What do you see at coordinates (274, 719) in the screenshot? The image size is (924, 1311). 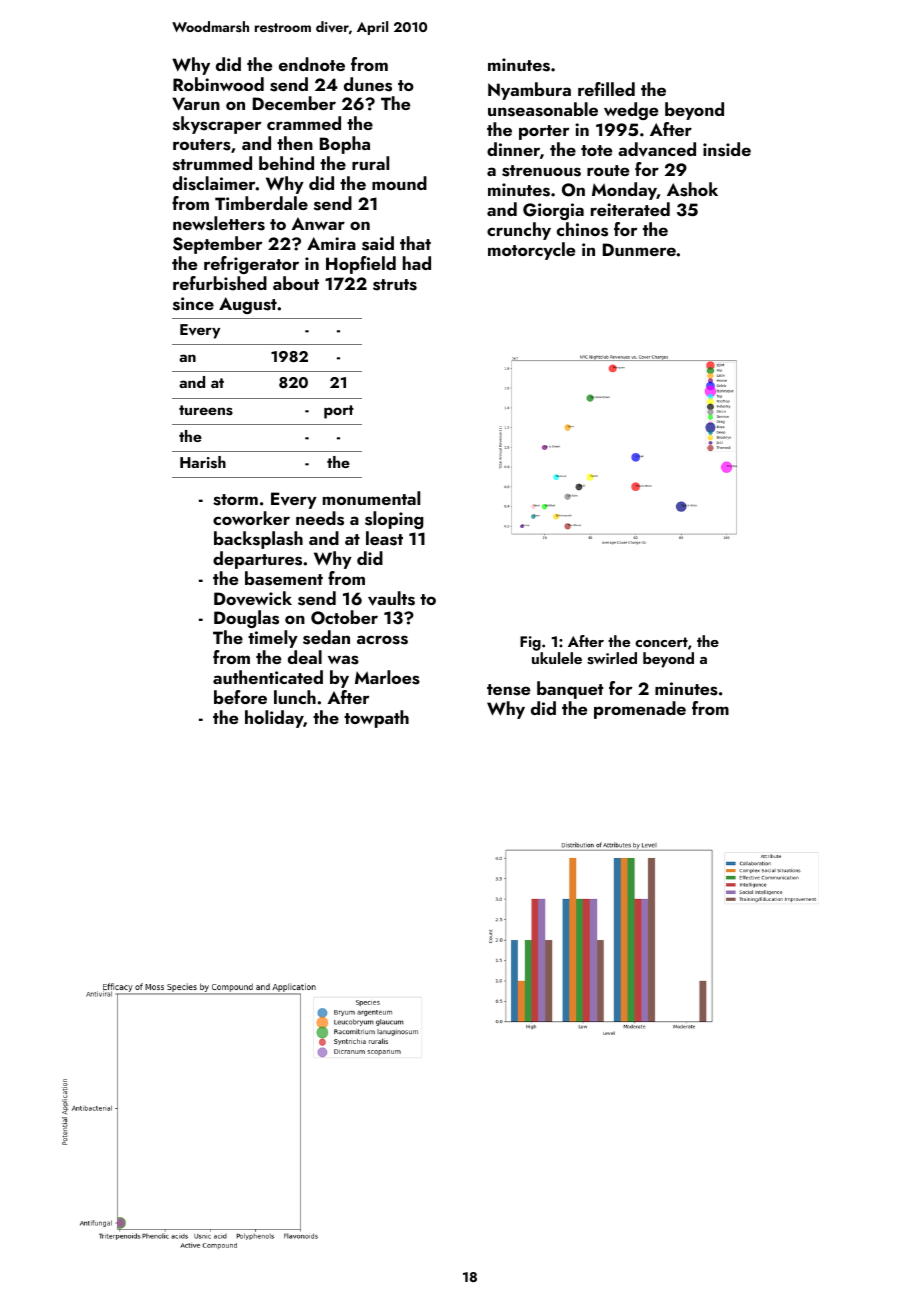 I see `holiday` at bounding box center [274, 719].
